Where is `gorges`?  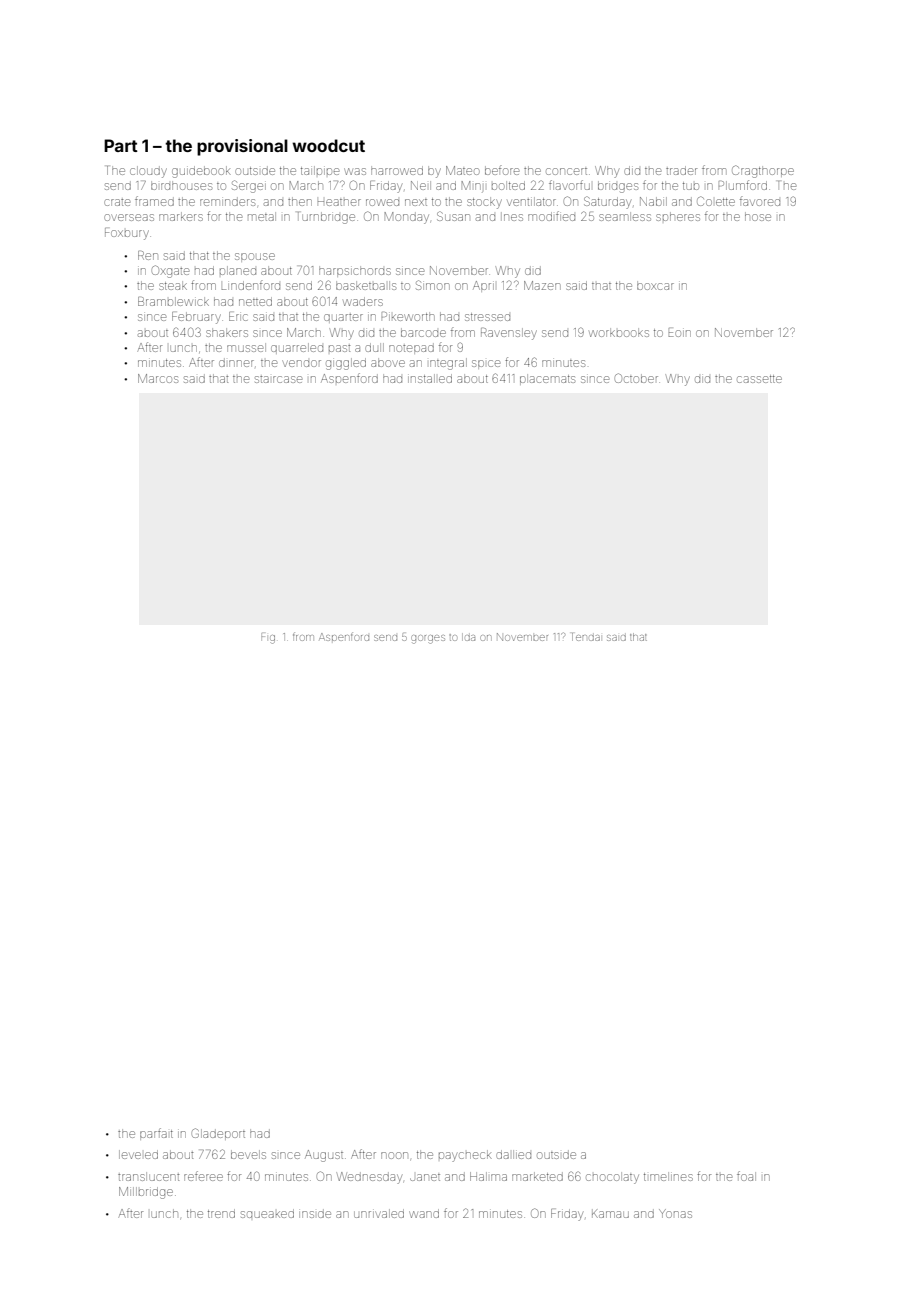 gorges is located at coordinates (428, 639).
